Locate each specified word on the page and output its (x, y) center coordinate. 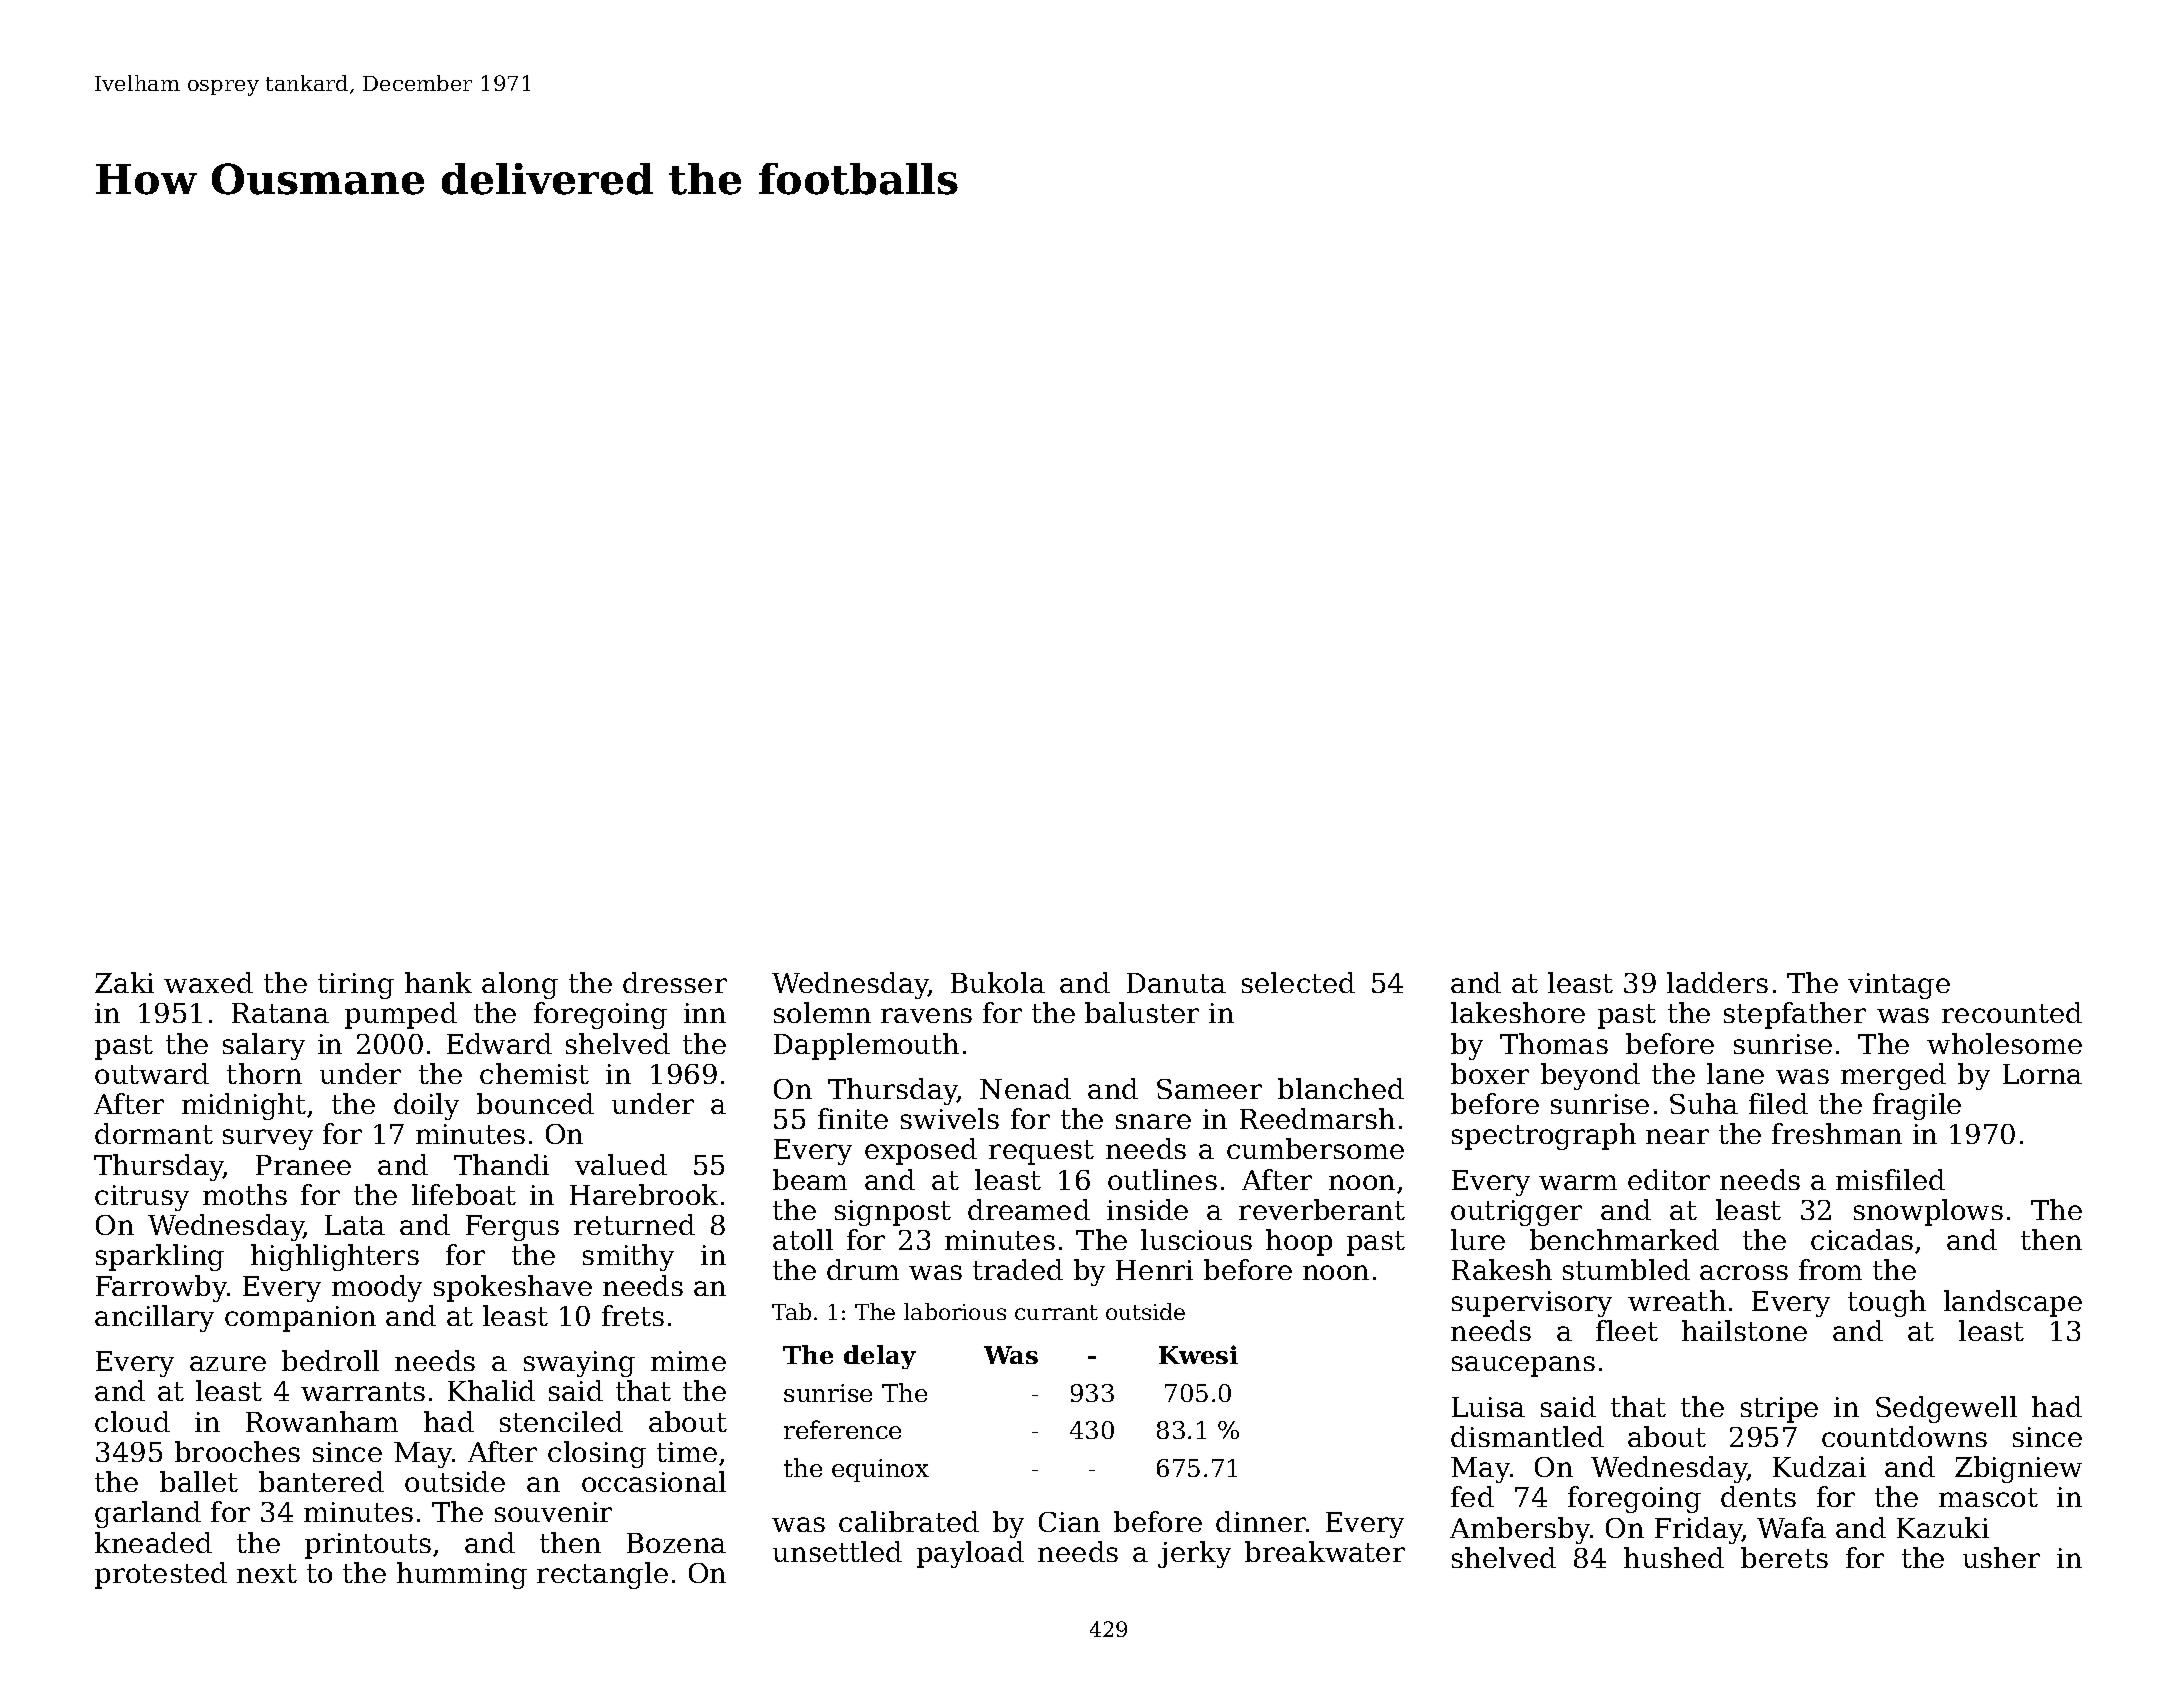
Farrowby (161, 1288)
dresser (675, 982)
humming (462, 1575)
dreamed (1029, 1209)
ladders (1717, 982)
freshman (1837, 1133)
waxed (208, 982)
